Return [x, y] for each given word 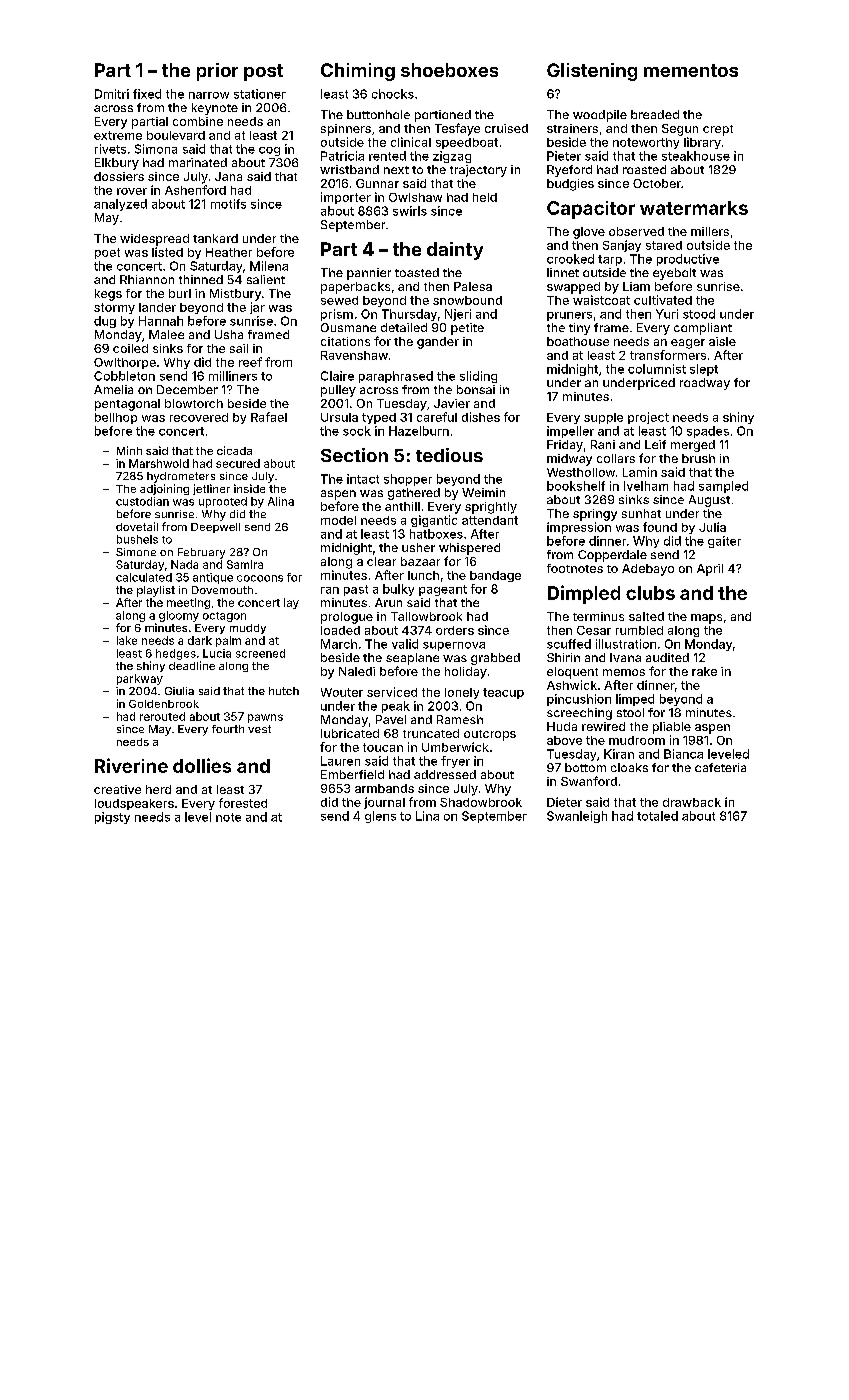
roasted [644, 169]
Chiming [358, 72]
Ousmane [348, 327]
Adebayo [648, 570]
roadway [705, 384]
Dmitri [112, 94]
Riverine [131, 765]
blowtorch [194, 403]
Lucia [217, 653]
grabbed [495, 659]
